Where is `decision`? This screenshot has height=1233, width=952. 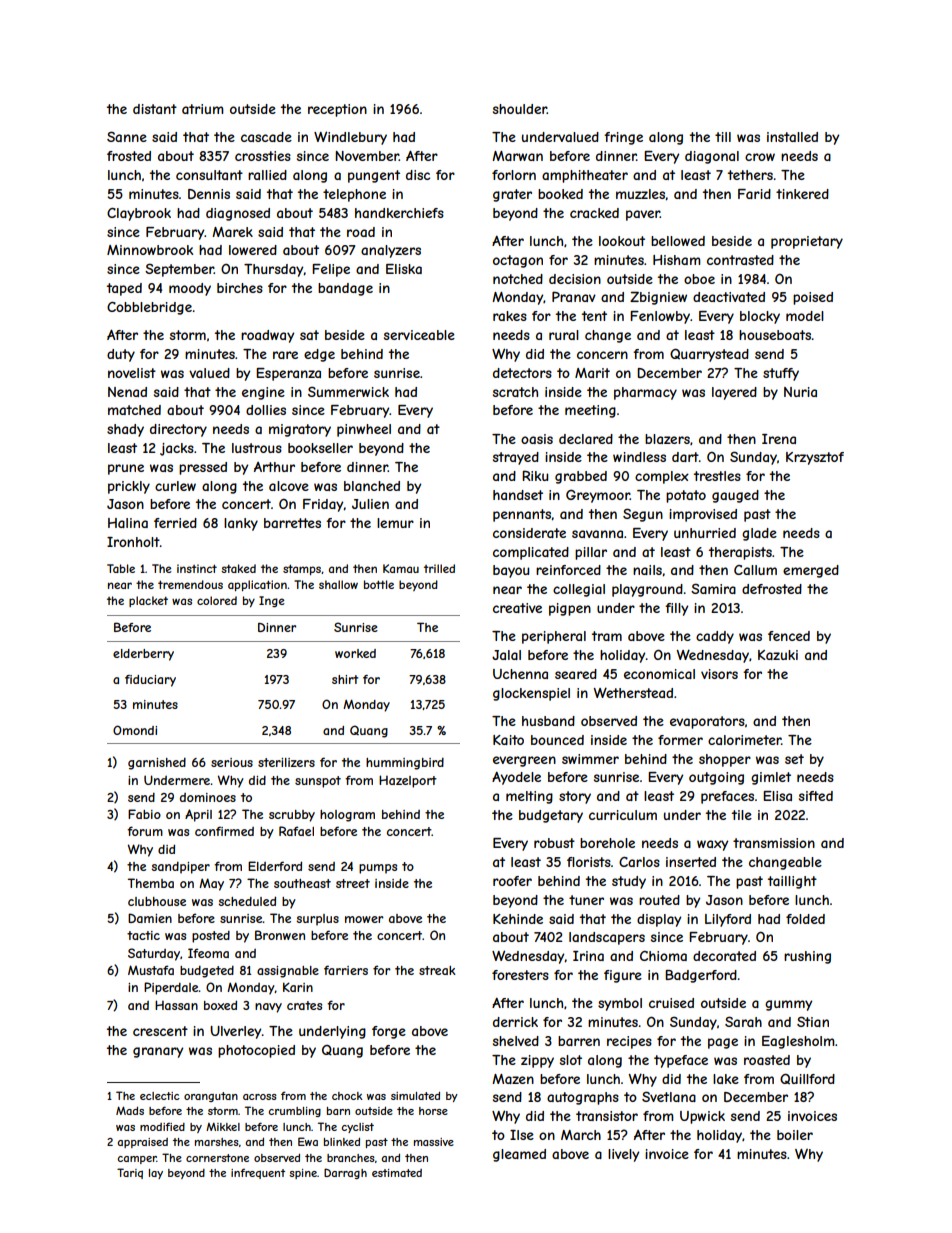 decision is located at coordinates (575, 279).
